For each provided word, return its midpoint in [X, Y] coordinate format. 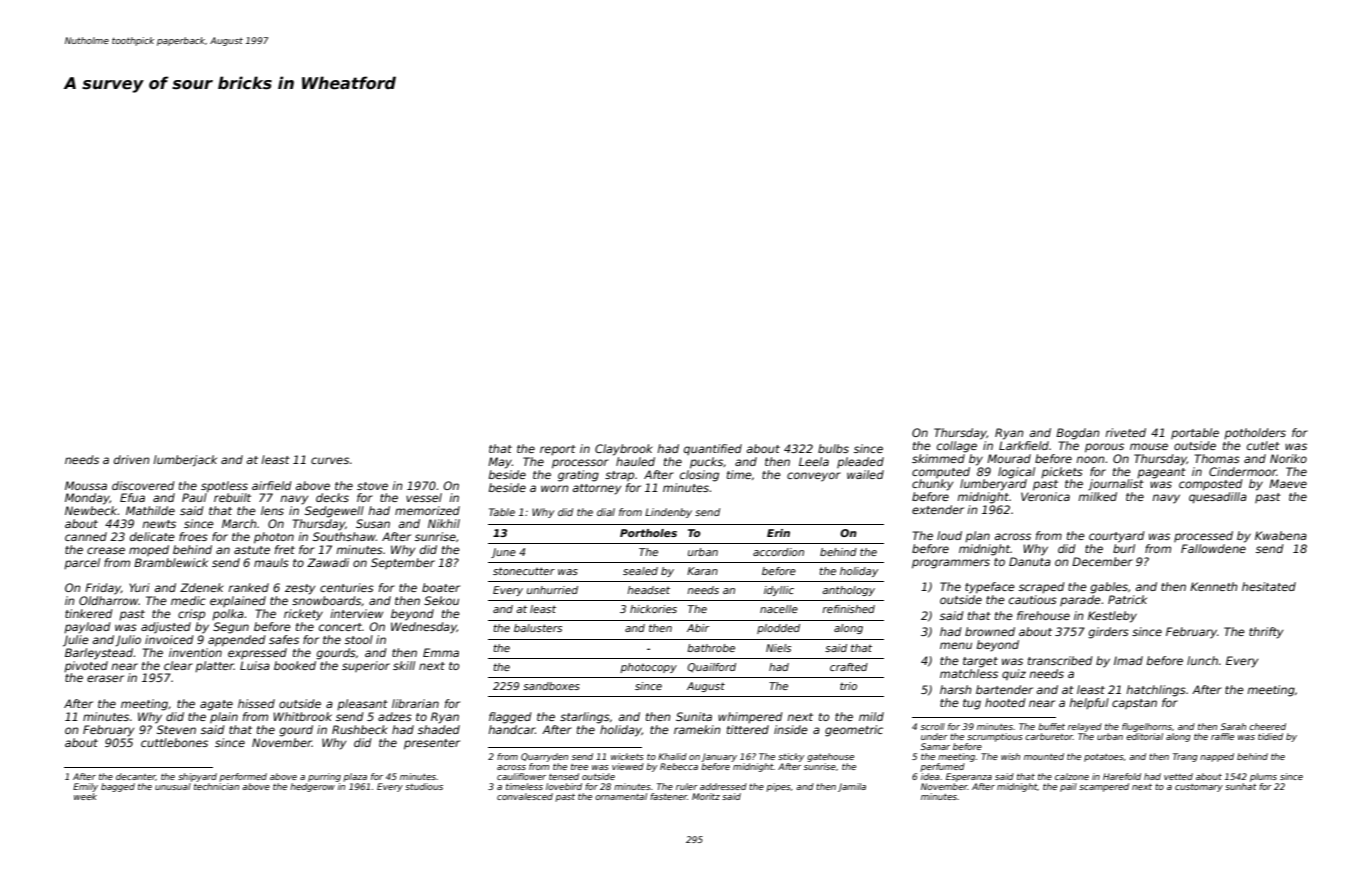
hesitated [1269, 586]
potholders [1255, 433]
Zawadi [328, 562]
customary [1199, 788]
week [85, 796]
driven [131, 459]
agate [216, 705]
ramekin [697, 729]
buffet [1051, 726]
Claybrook [623, 450]
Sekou [441, 600]
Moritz [706, 796]
